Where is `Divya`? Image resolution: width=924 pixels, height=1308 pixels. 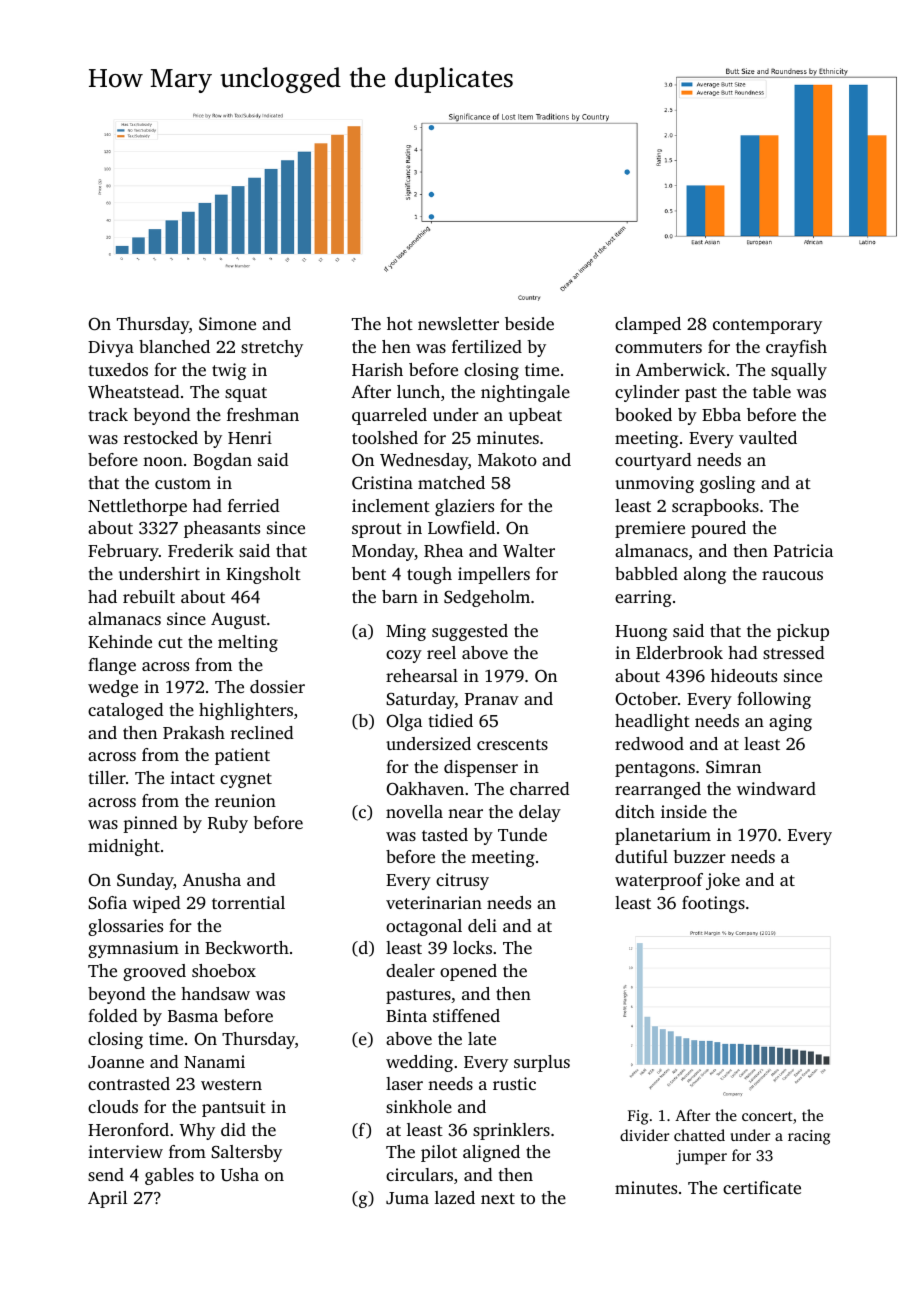
Divya is located at coordinates (111, 348).
